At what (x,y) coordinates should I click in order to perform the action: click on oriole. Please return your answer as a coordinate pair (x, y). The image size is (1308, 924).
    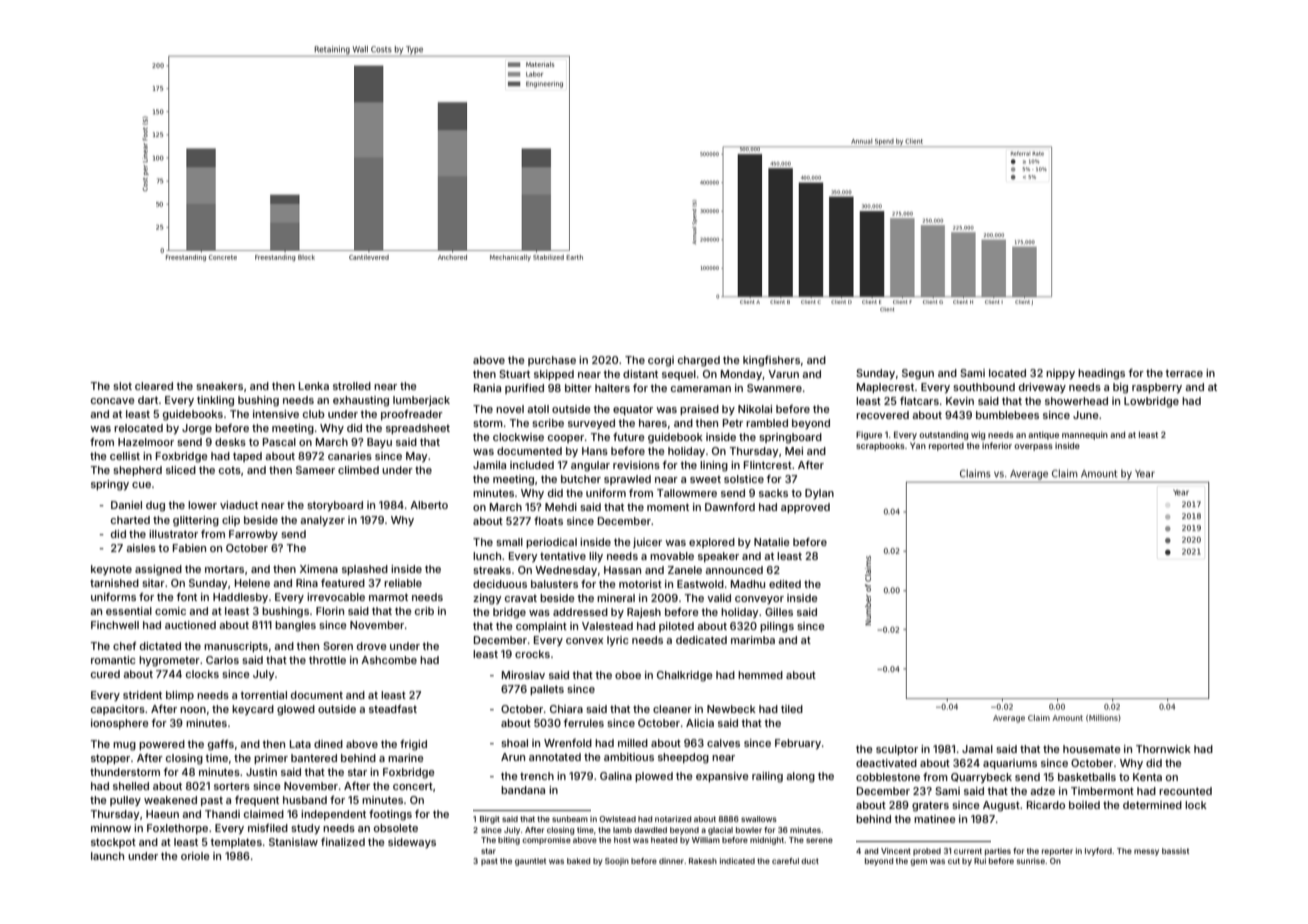
    Looking at the image, I should click on (195, 856).
